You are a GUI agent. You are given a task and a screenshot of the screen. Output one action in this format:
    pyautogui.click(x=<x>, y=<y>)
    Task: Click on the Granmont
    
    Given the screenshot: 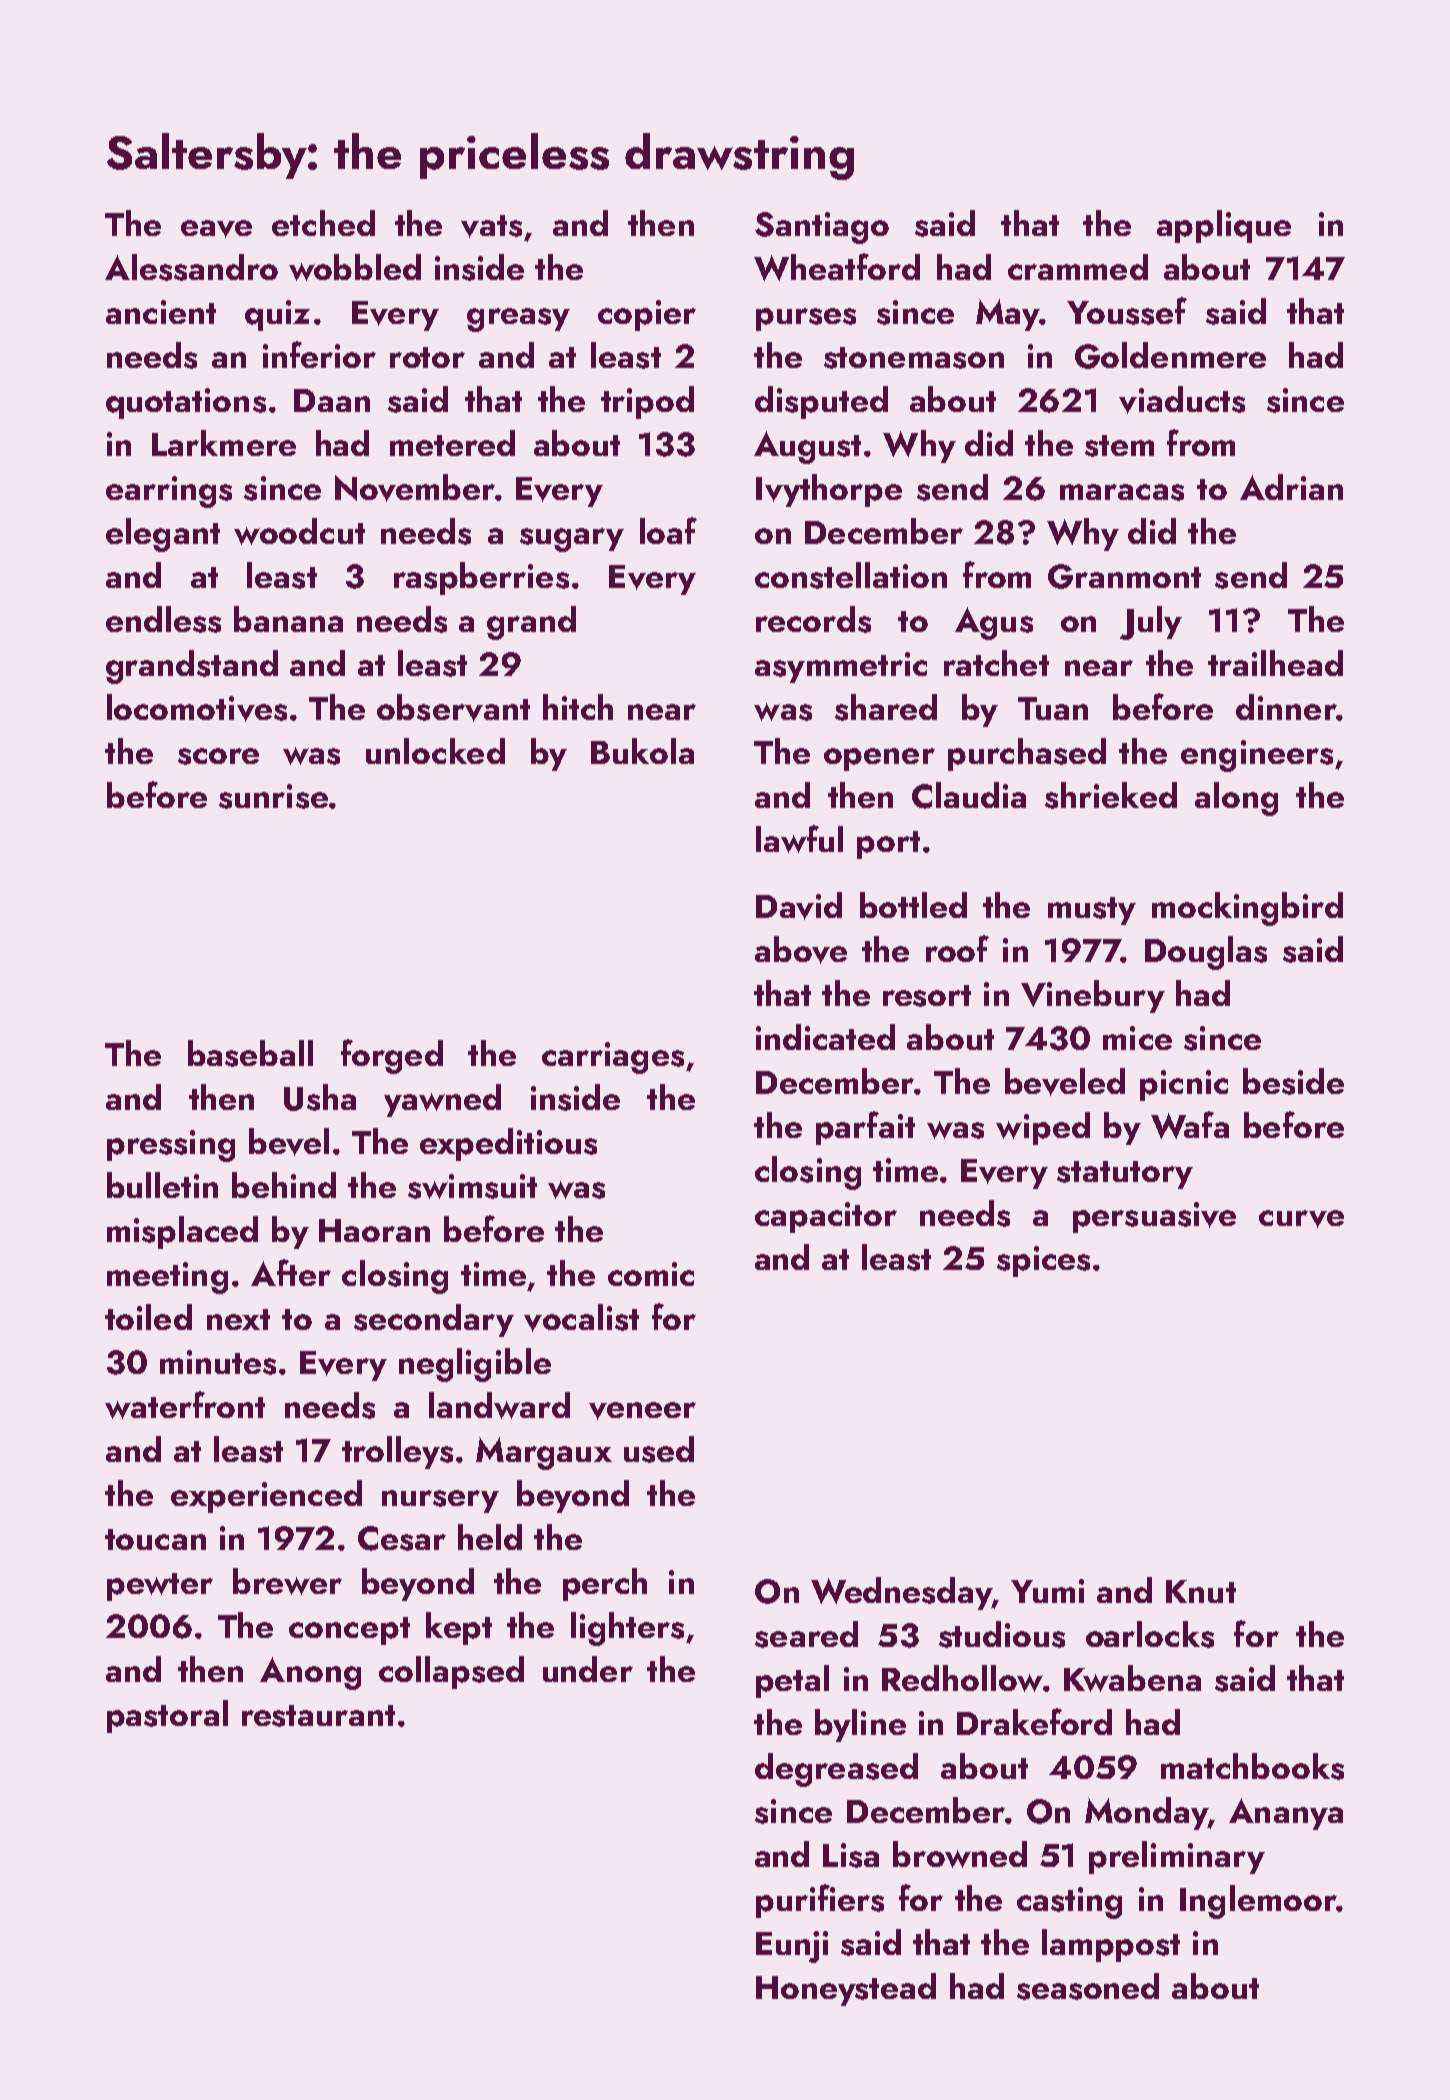 What is the action you would take?
    pyautogui.click(x=1124, y=576)
